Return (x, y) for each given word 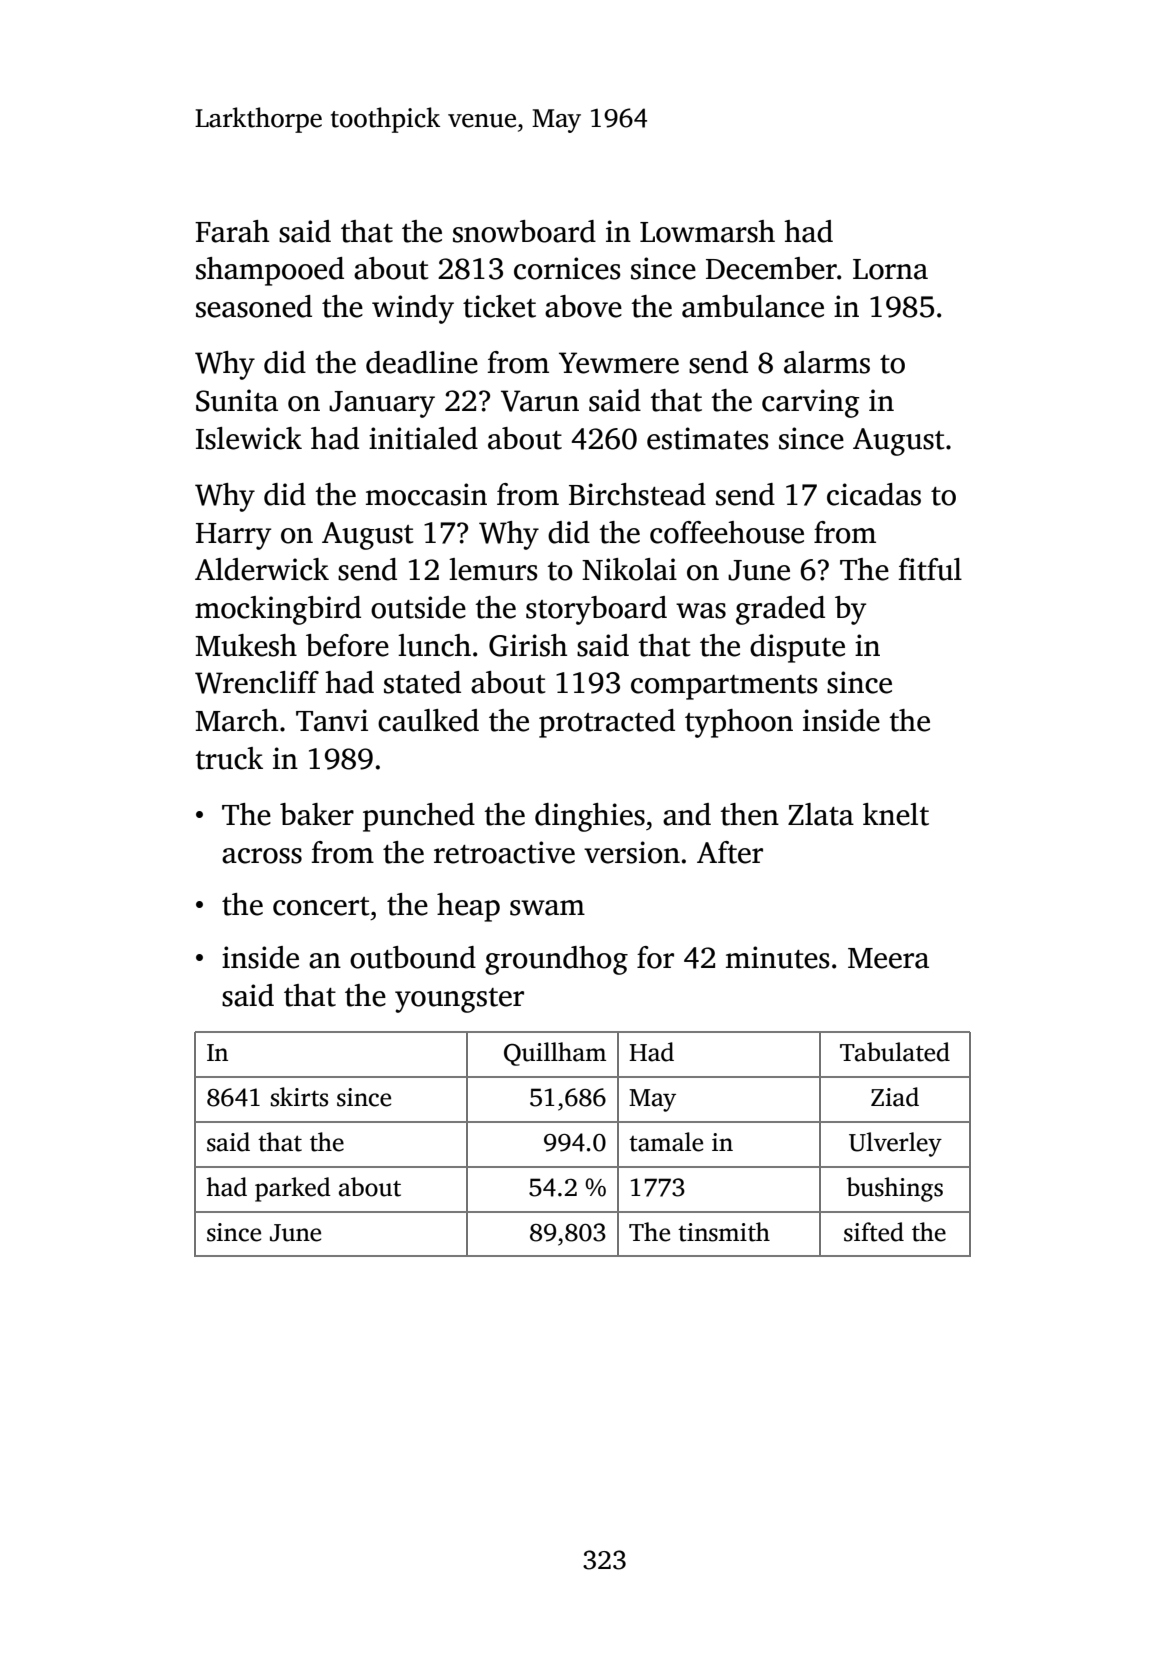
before (347, 645)
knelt (896, 814)
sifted (874, 1232)
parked (293, 1189)
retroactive (504, 852)
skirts (299, 1097)
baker (317, 814)
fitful (930, 569)
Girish (528, 645)
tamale (666, 1142)
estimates (708, 438)
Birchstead (637, 494)
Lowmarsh (707, 231)
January (382, 404)
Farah (232, 231)
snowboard (524, 231)
